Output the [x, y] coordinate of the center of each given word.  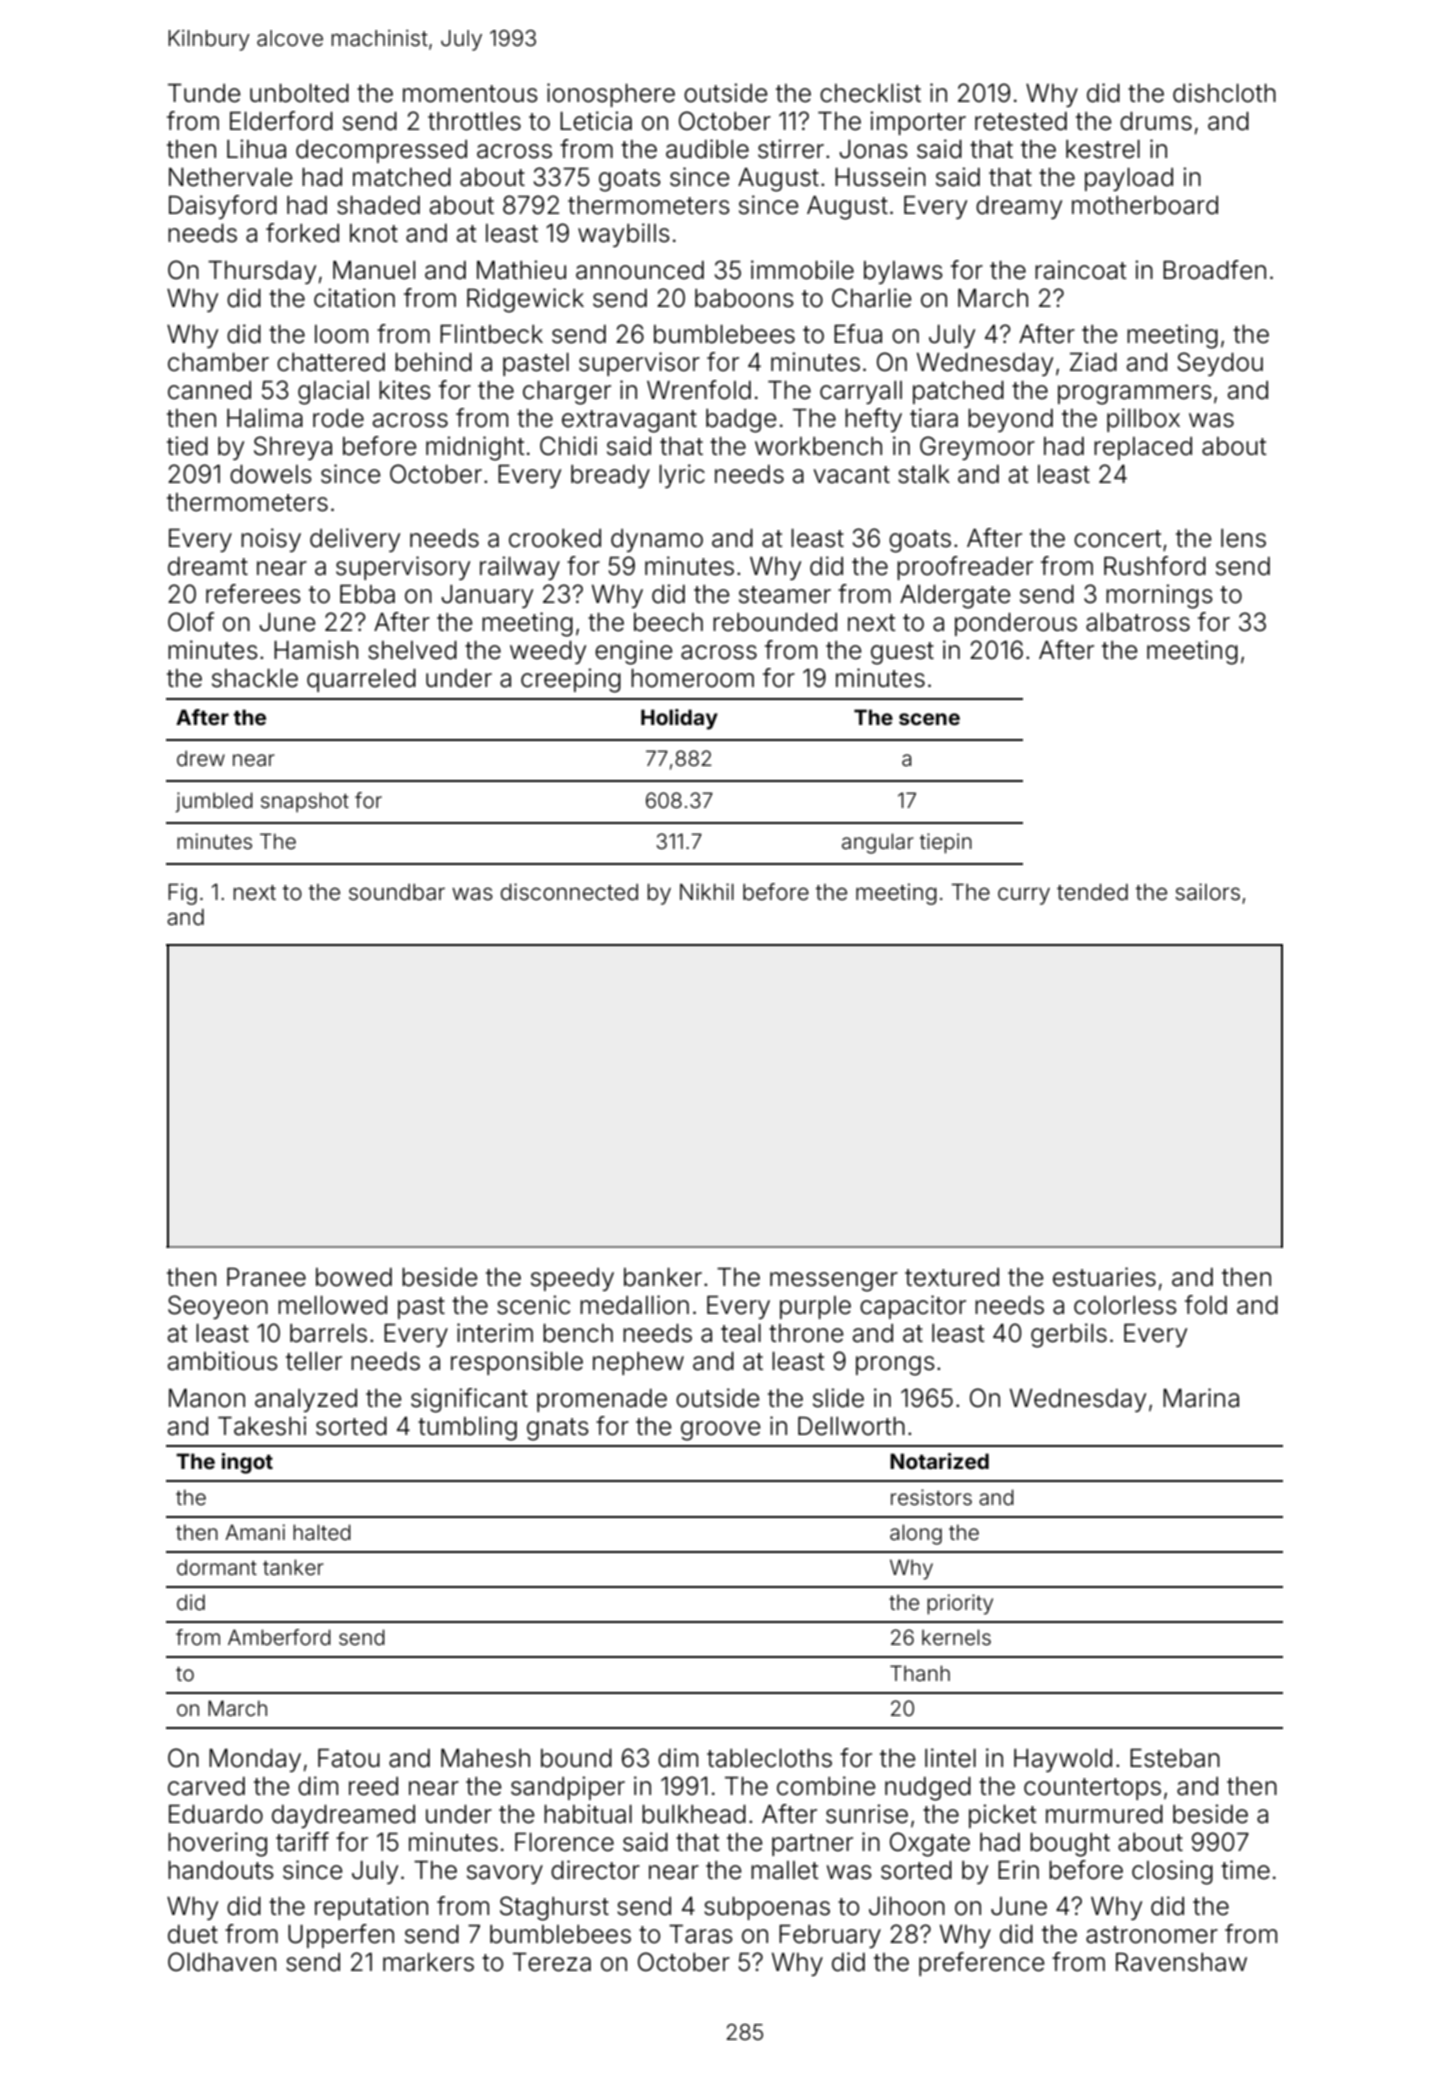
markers [428, 1962]
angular [878, 843]
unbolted [299, 93]
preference [982, 1964]
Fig [182, 894]
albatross [1138, 622]
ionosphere [611, 95]
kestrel [1103, 149]
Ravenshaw [1181, 1962]
